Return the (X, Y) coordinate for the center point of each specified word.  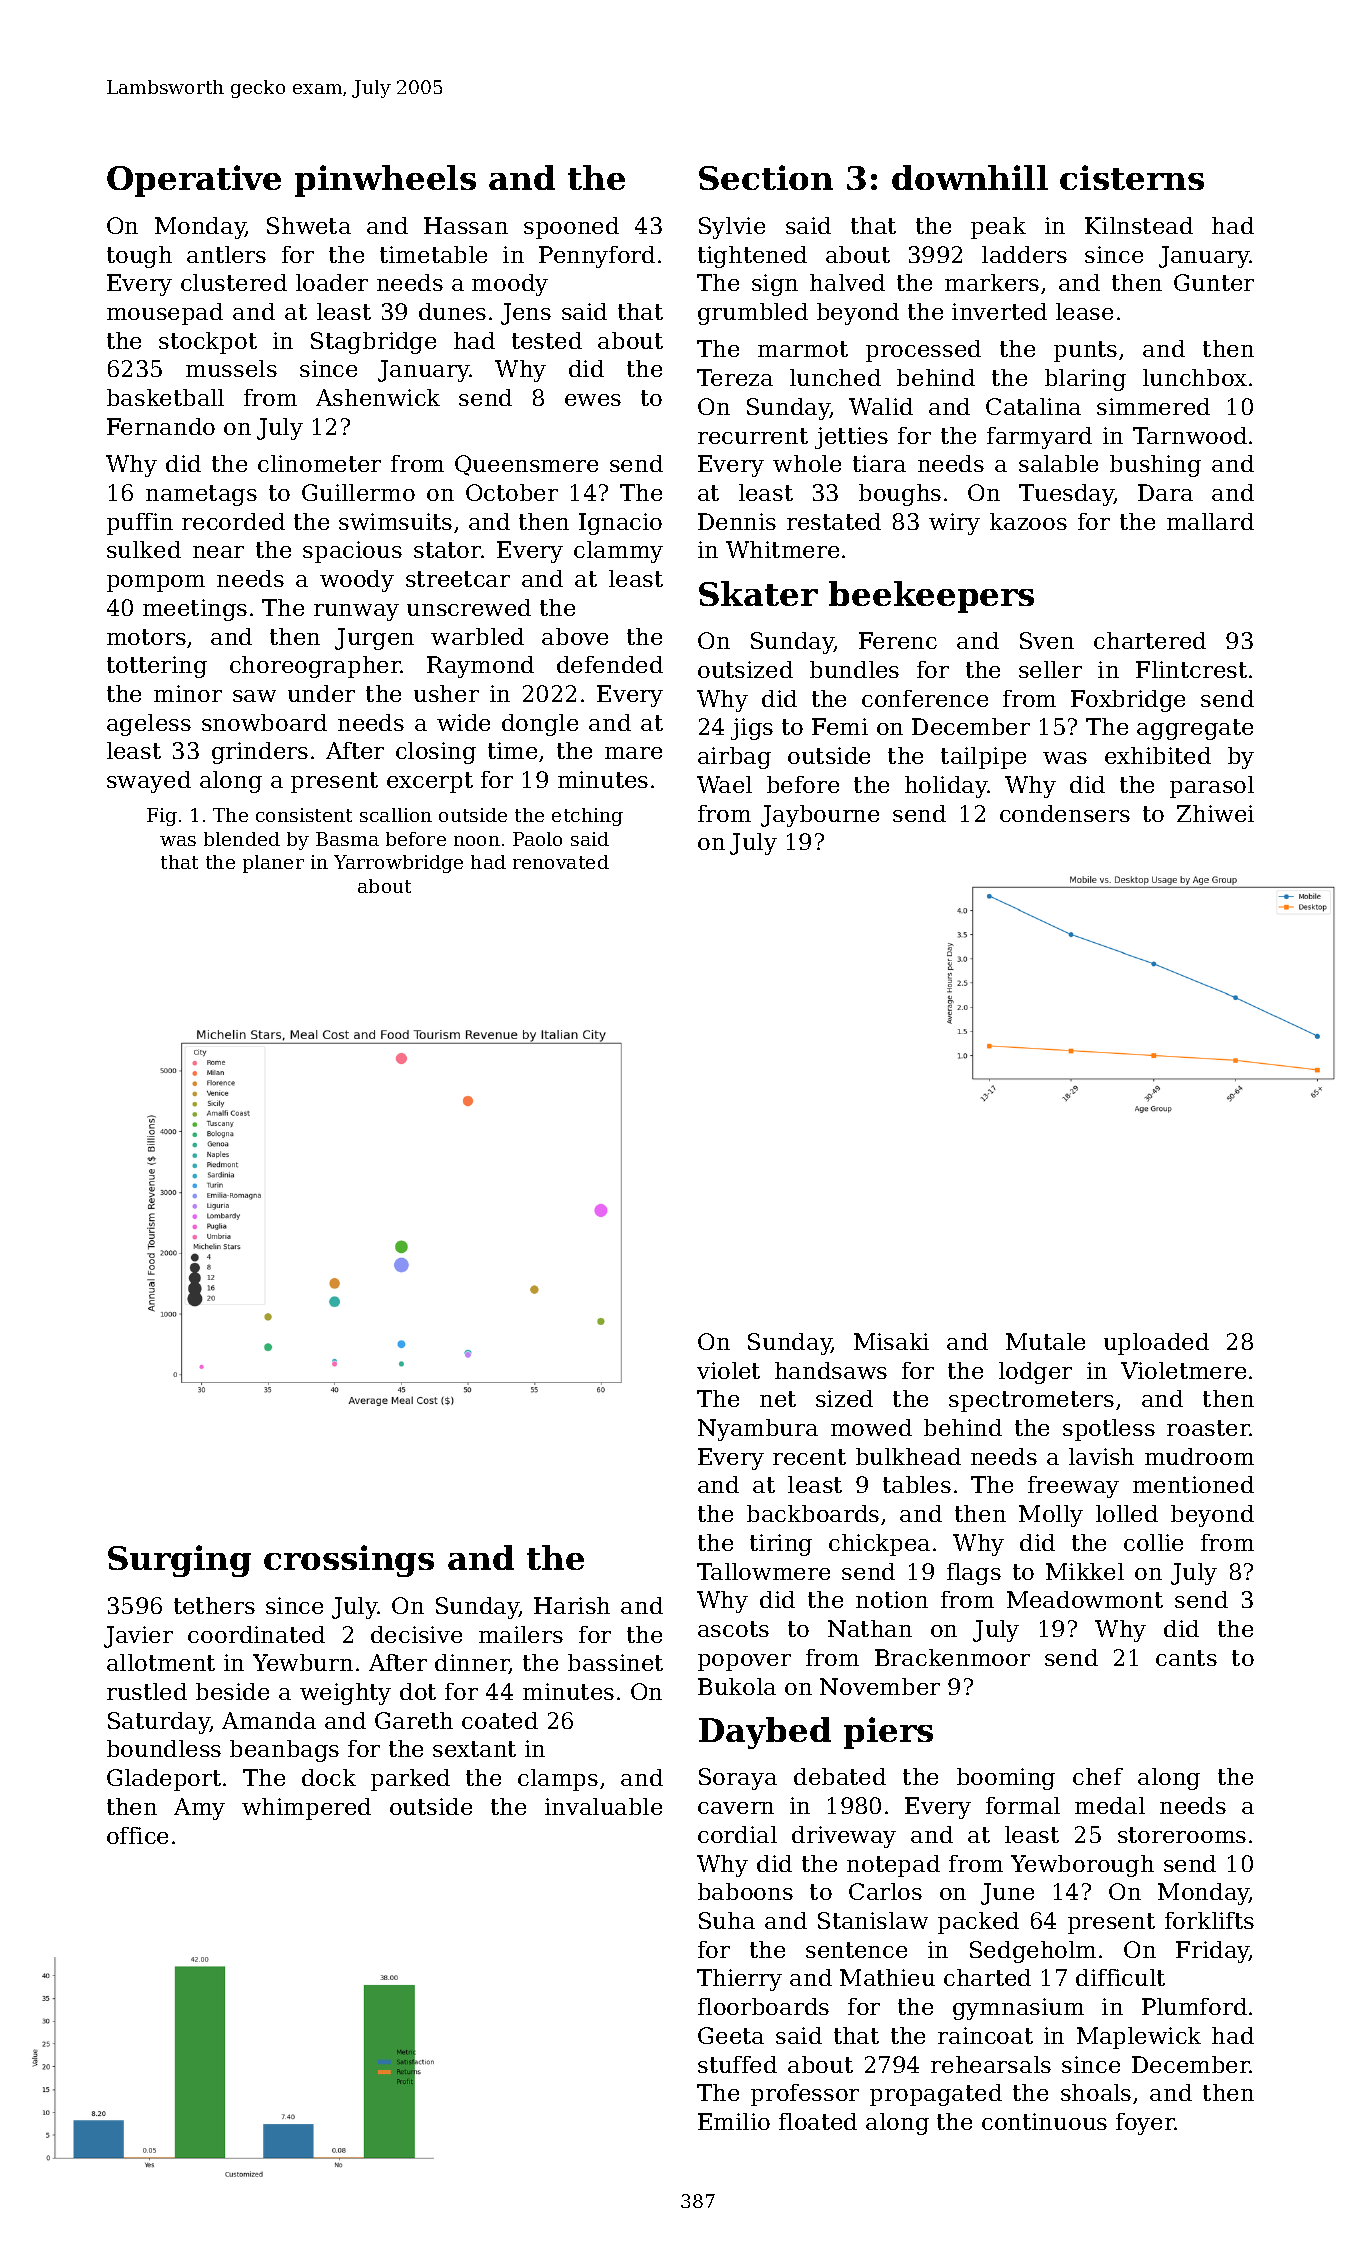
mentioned (1193, 1484)
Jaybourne (820, 816)
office (137, 1835)
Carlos (885, 1891)
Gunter (1214, 282)
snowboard (264, 722)
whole (807, 463)
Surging (179, 1561)
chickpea (879, 1545)
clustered (234, 282)
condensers (1065, 813)
